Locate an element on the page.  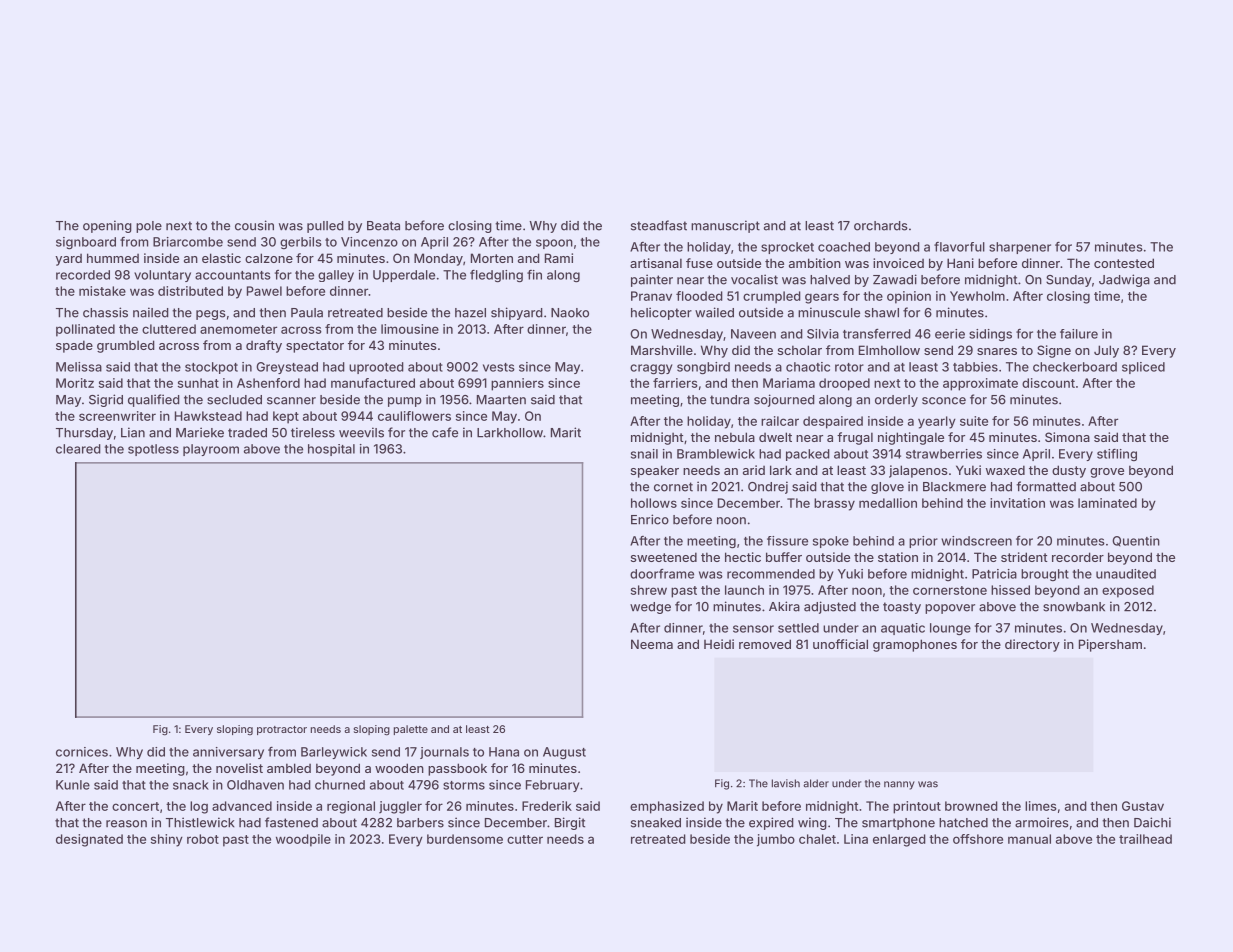
hollows is located at coordinates (654, 503).
